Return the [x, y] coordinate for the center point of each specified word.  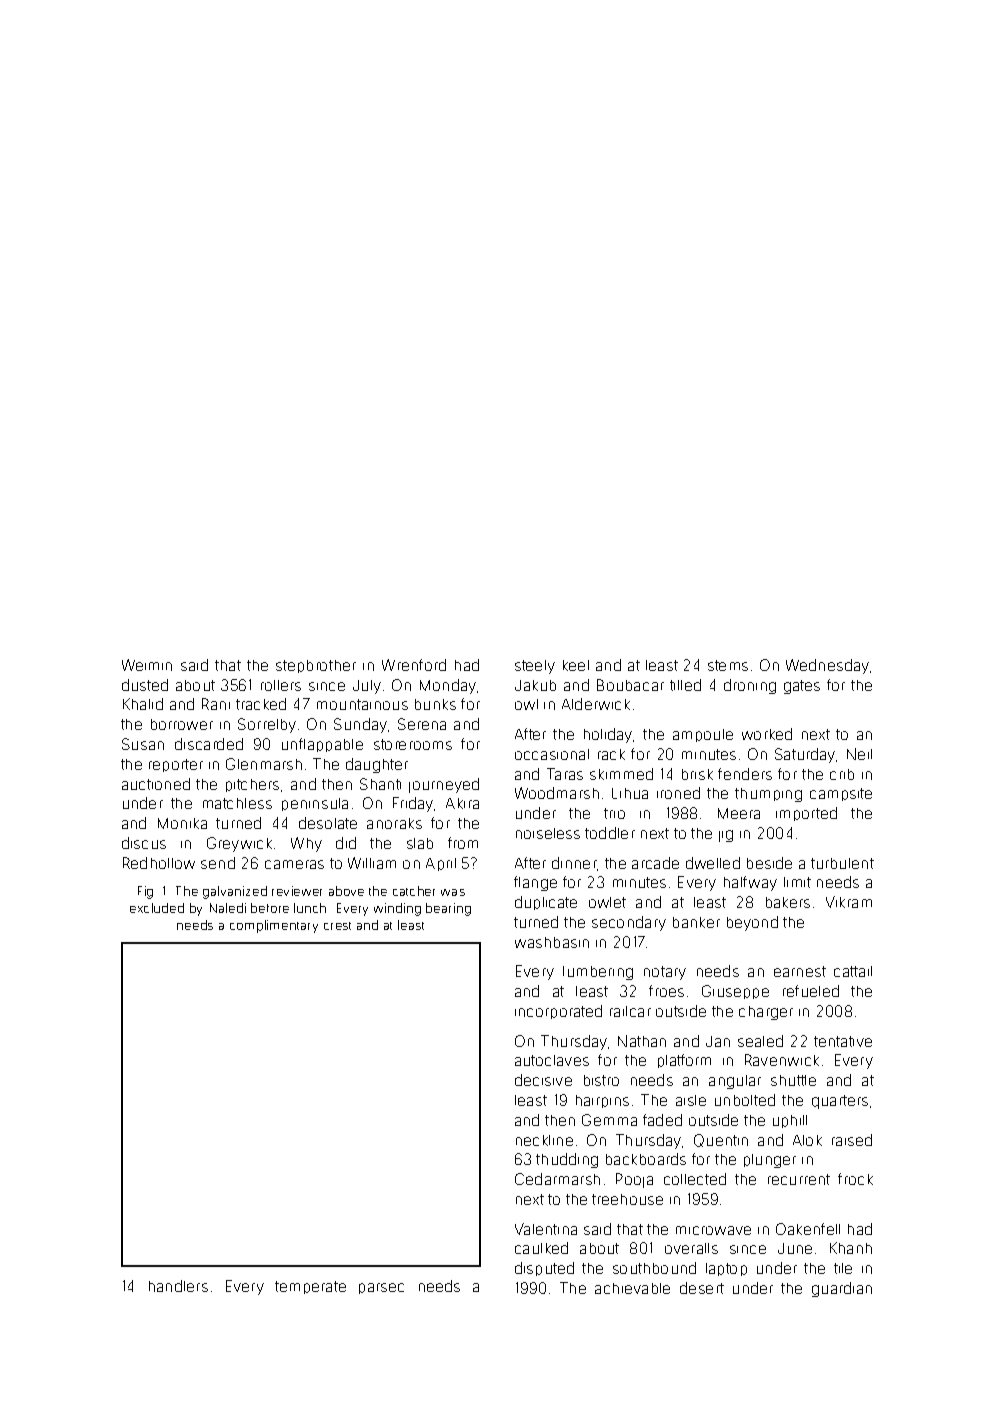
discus [144, 843]
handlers [178, 1286]
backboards [646, 1159]
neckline [544, 1140]
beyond [752, 923]
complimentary [274, 926]
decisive [543, 1080]
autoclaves [552, 1060]
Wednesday [827, 666]
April [441, 864]
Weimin [147, 665]
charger [766, 1013]
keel [576, 665]
